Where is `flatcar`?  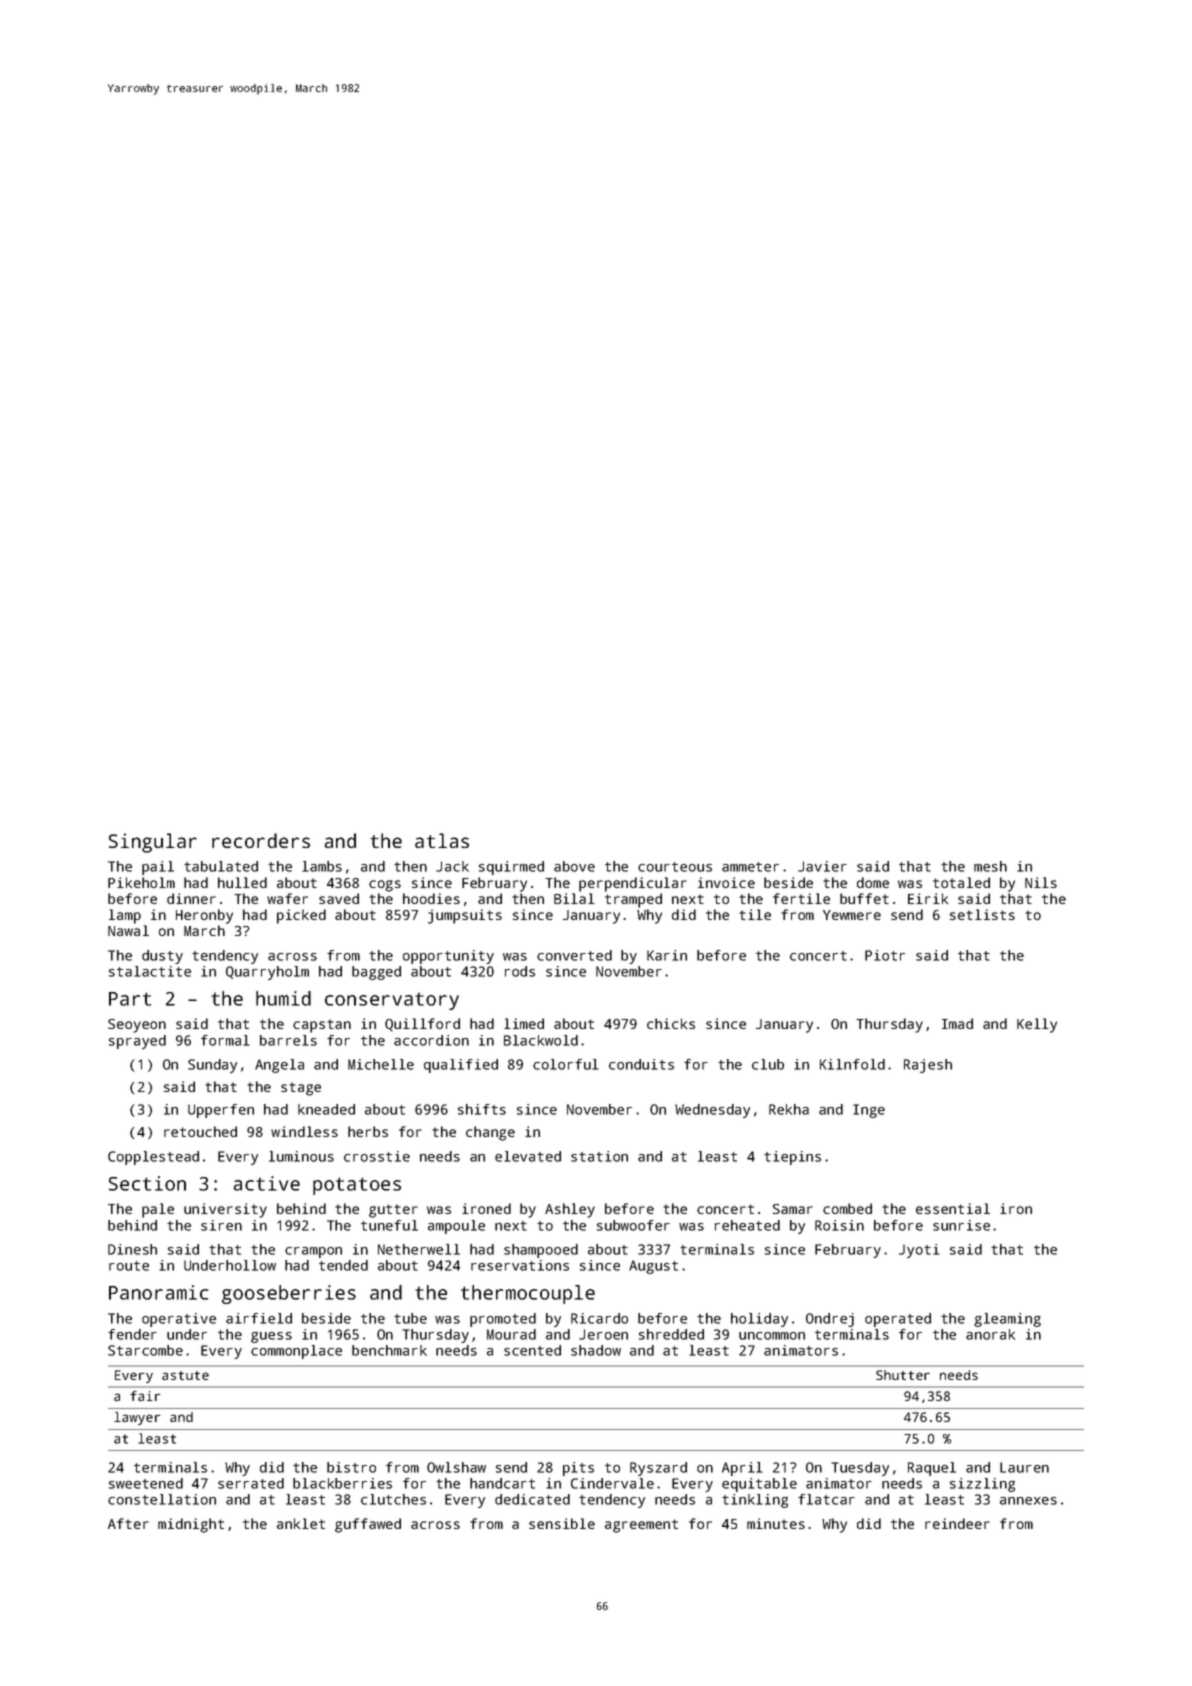 flatcar is located at coordinates (826, 1499).
